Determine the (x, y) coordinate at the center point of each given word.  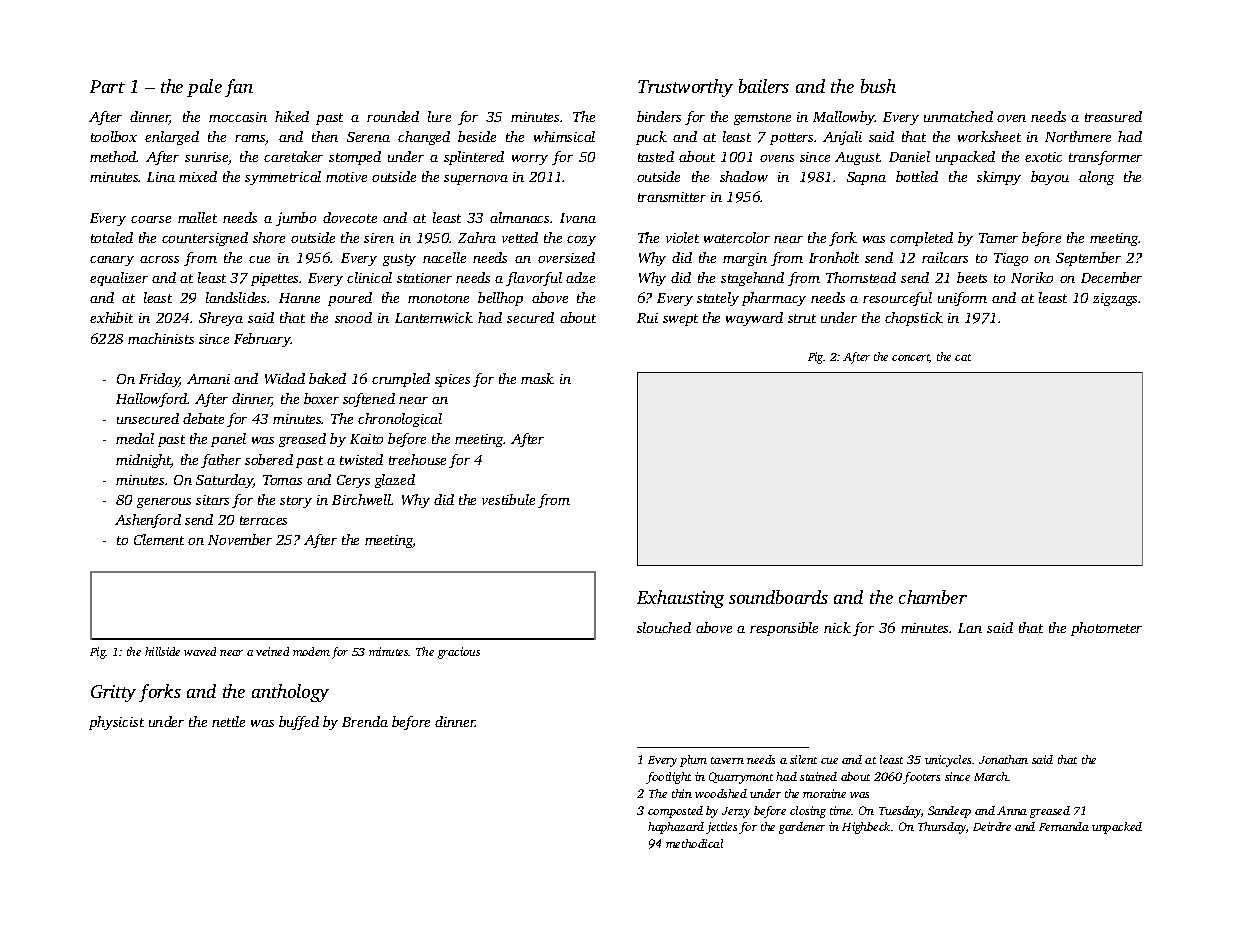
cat (963, 357)
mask (537, 378)
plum (693, 761)
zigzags (1115, 299)
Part (107, 86)
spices (452, 380)
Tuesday (900, 812)
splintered (474, 158)
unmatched (958, 116)
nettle (228, 721)
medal (135, 438)
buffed (299, 723)
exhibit (111, 317)
